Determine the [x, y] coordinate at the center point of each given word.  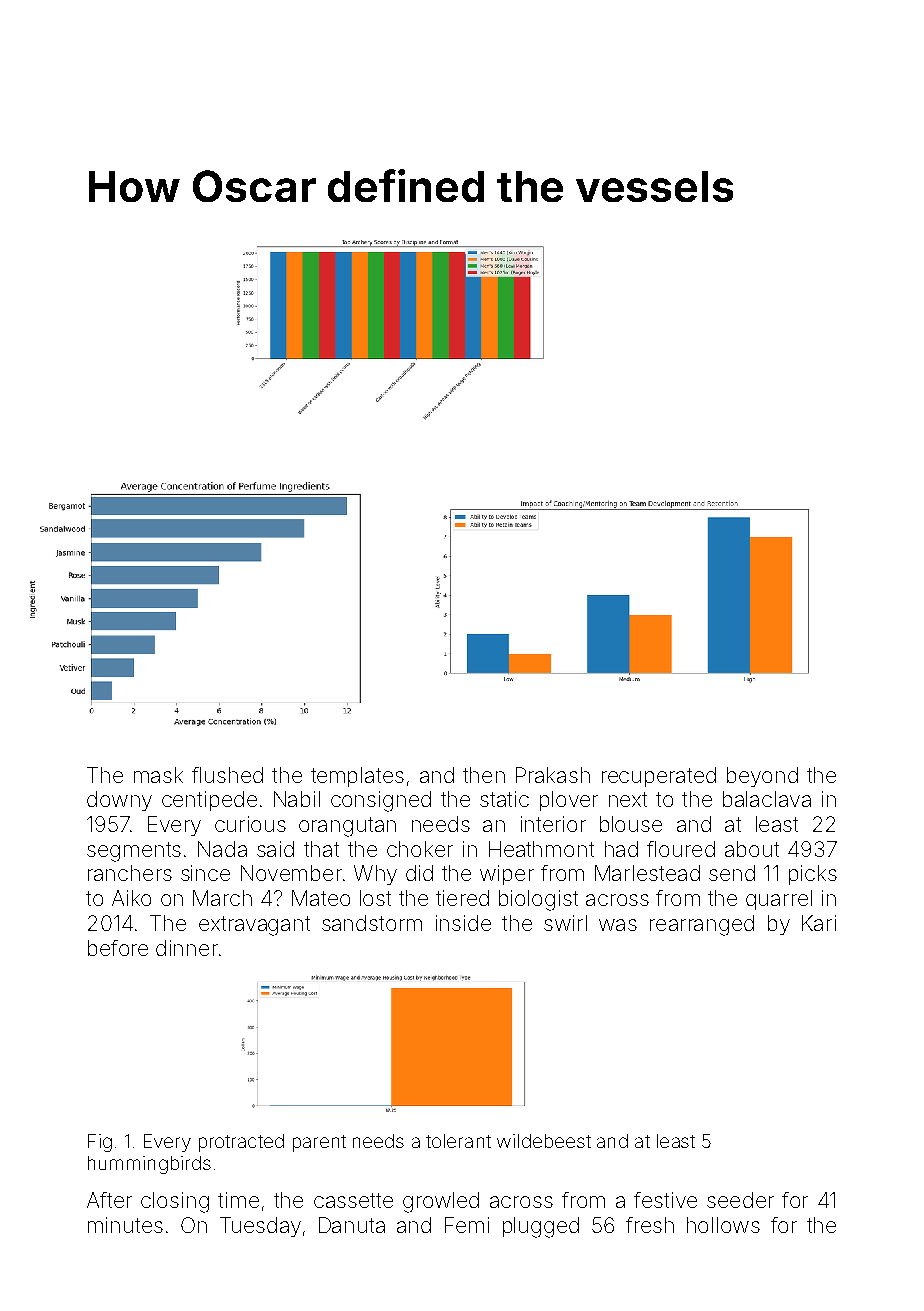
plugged [541, 1227]
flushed [227, 775]
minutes [125, 1225]
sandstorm [372, 923]
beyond [762, 777]
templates [357, 777]
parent [319, 1143]
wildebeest [544, 1141]
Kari [819, 923]
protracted [241, 1143]
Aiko [131, 898]
